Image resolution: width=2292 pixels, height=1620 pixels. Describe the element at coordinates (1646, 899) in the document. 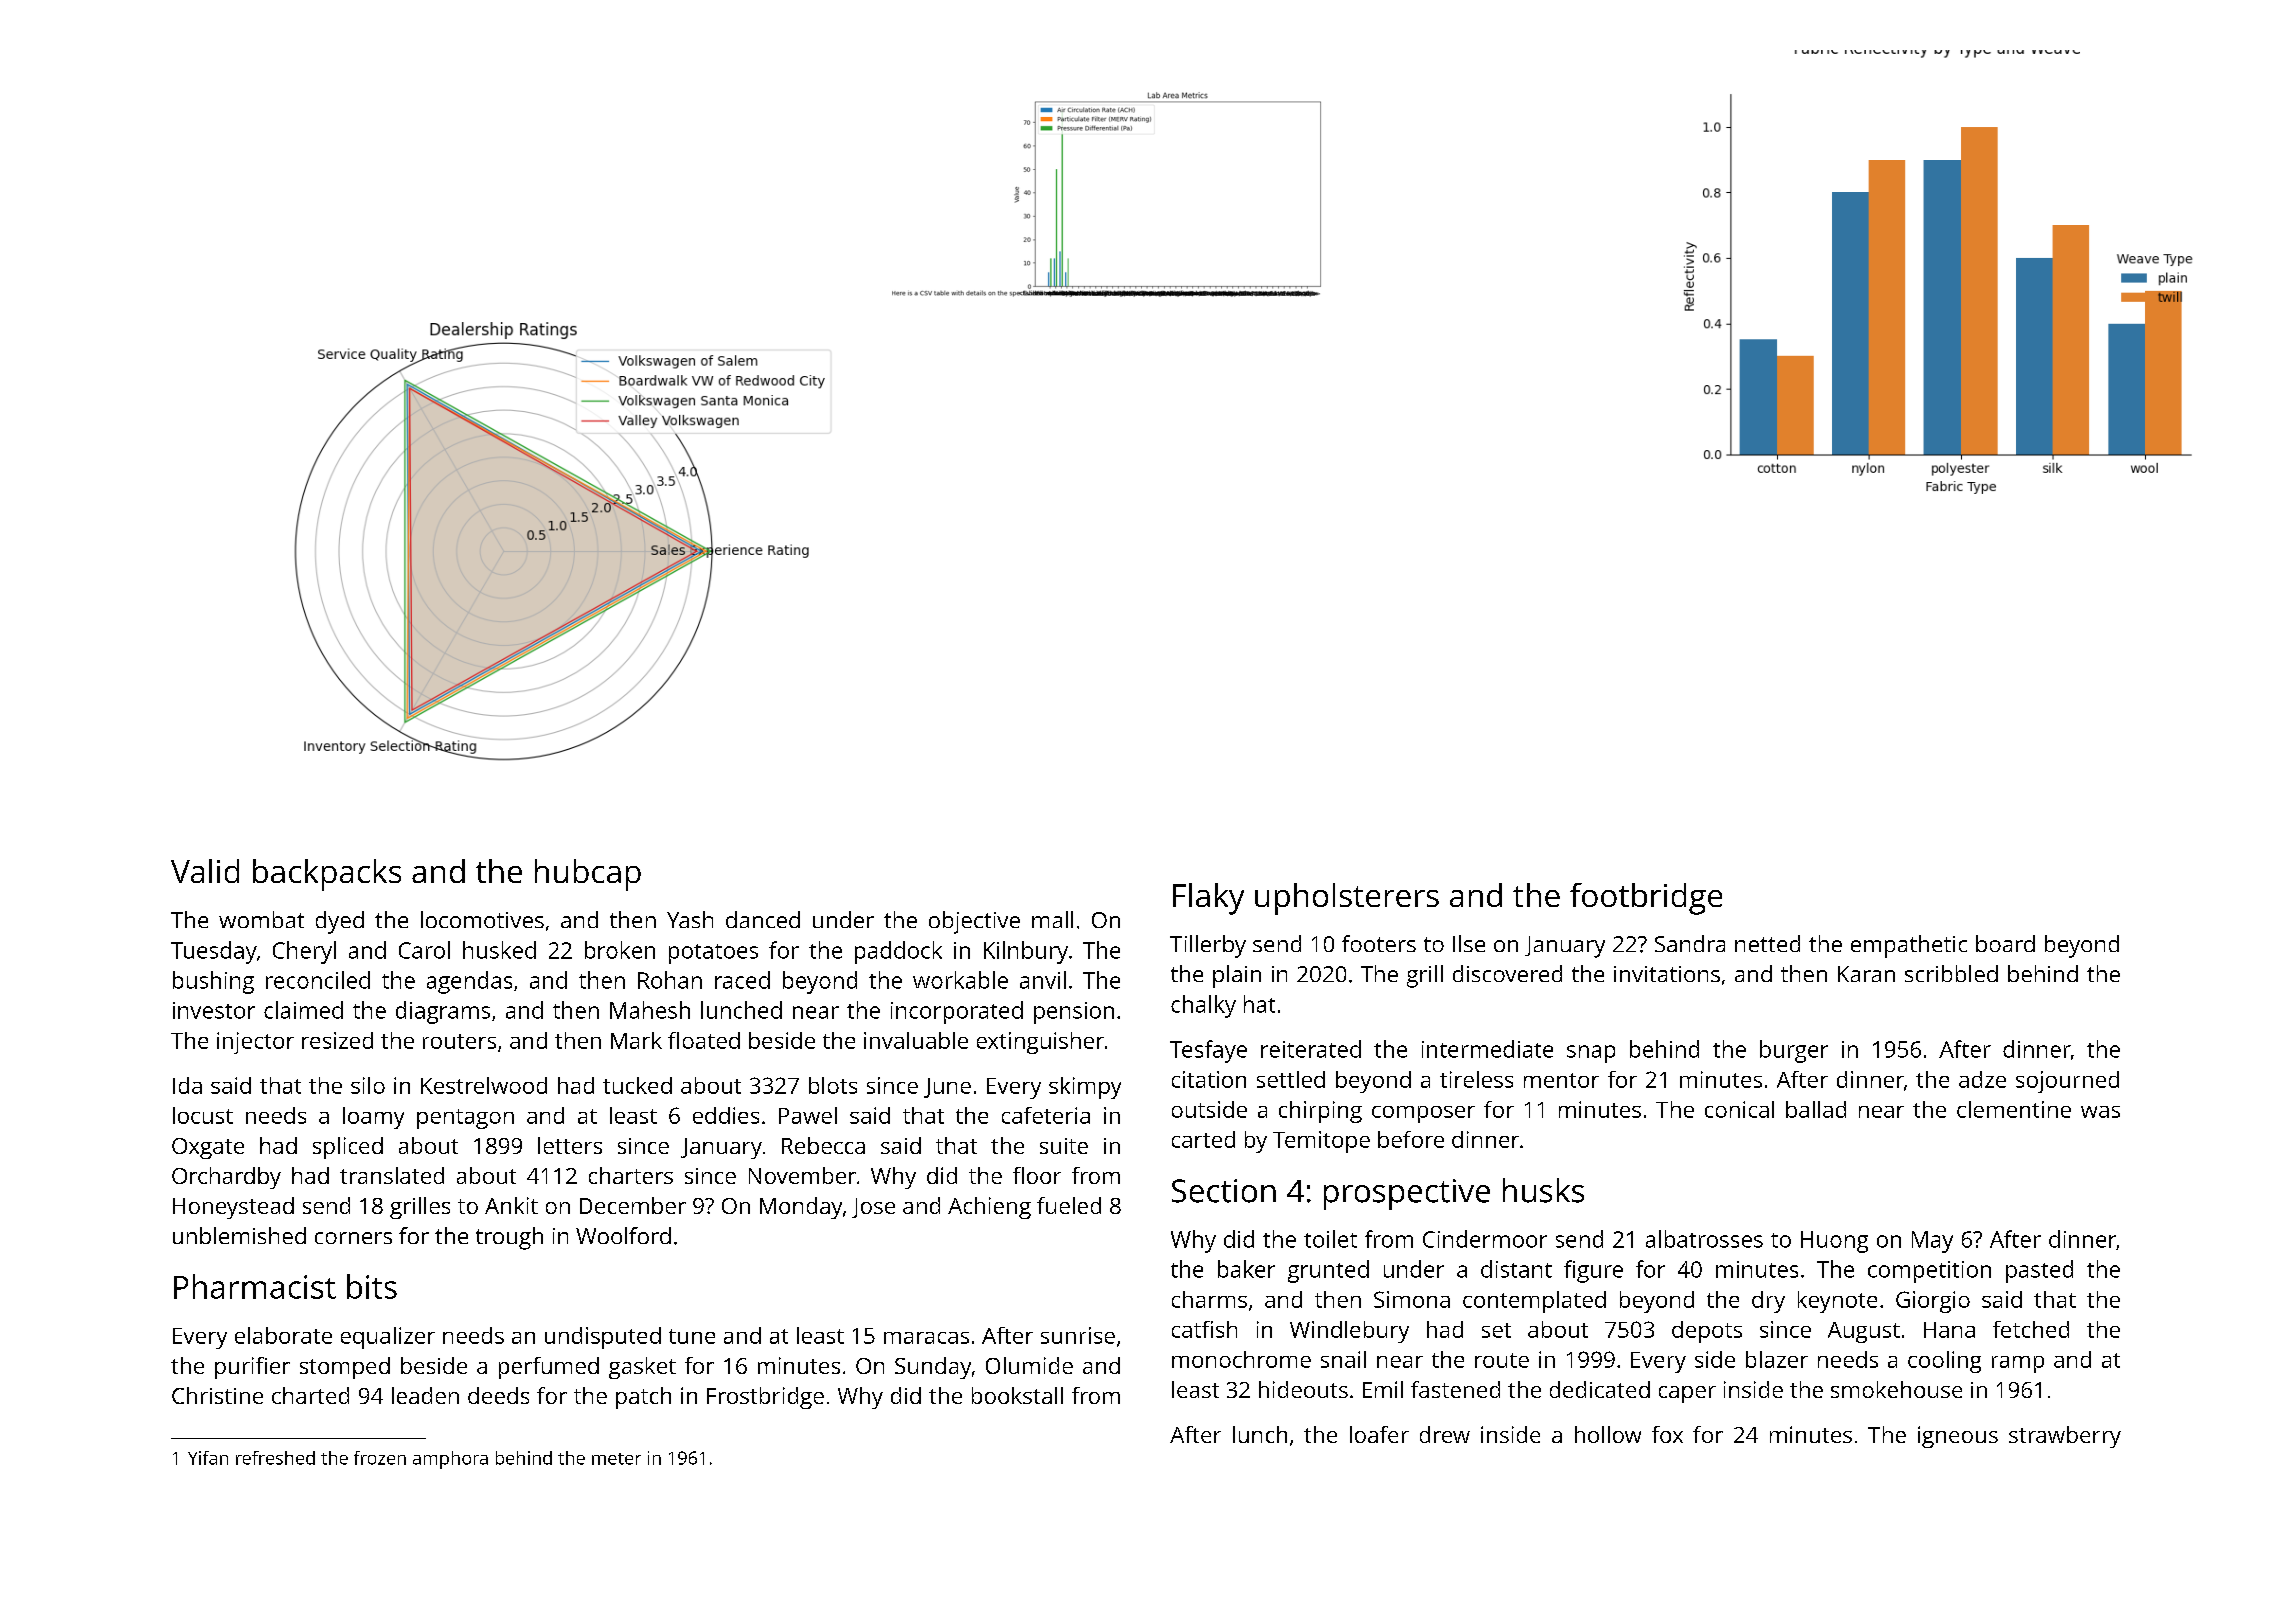

I see `footbridge` at that location.
